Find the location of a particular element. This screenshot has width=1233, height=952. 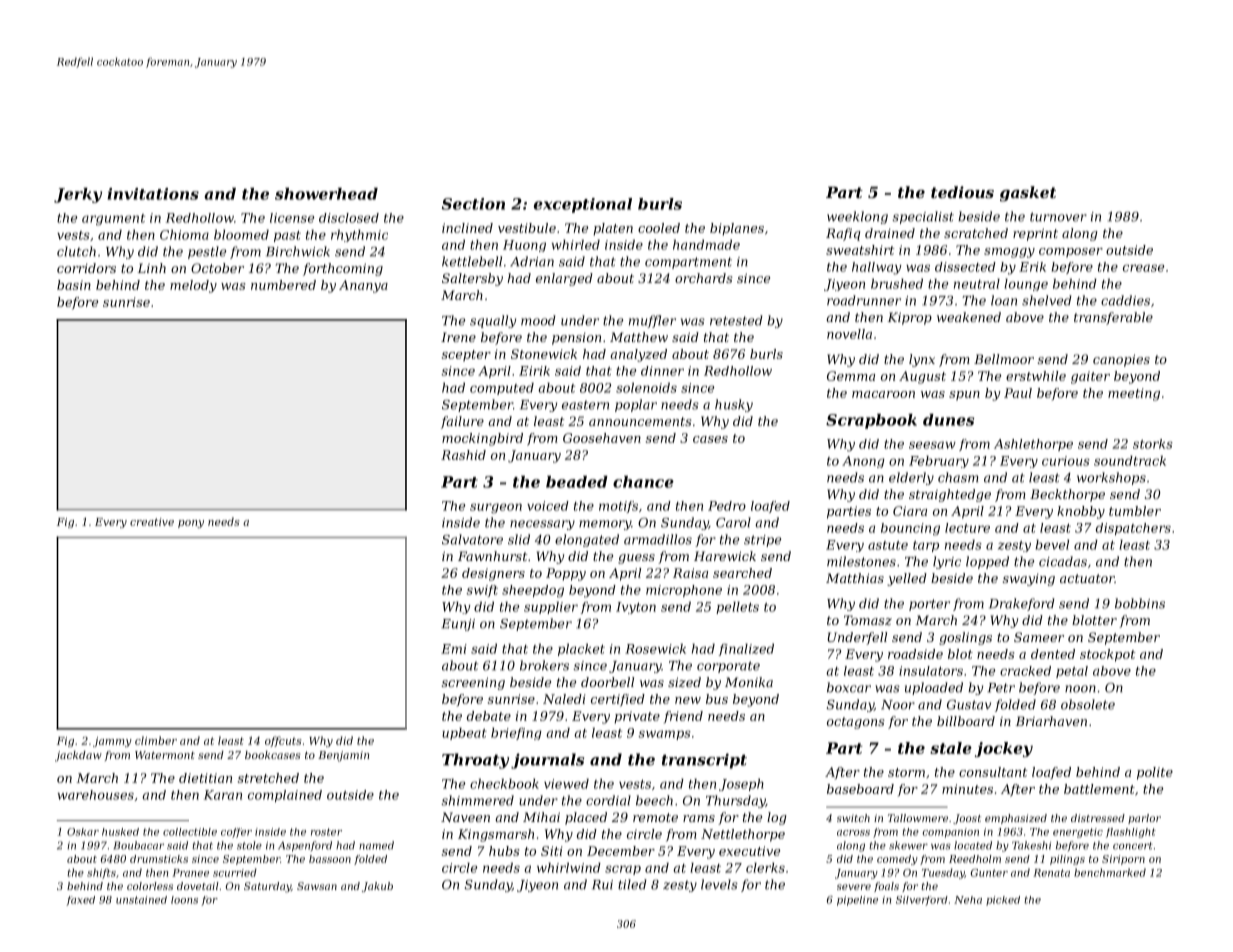

roster is located at coordinates (326, 832).
